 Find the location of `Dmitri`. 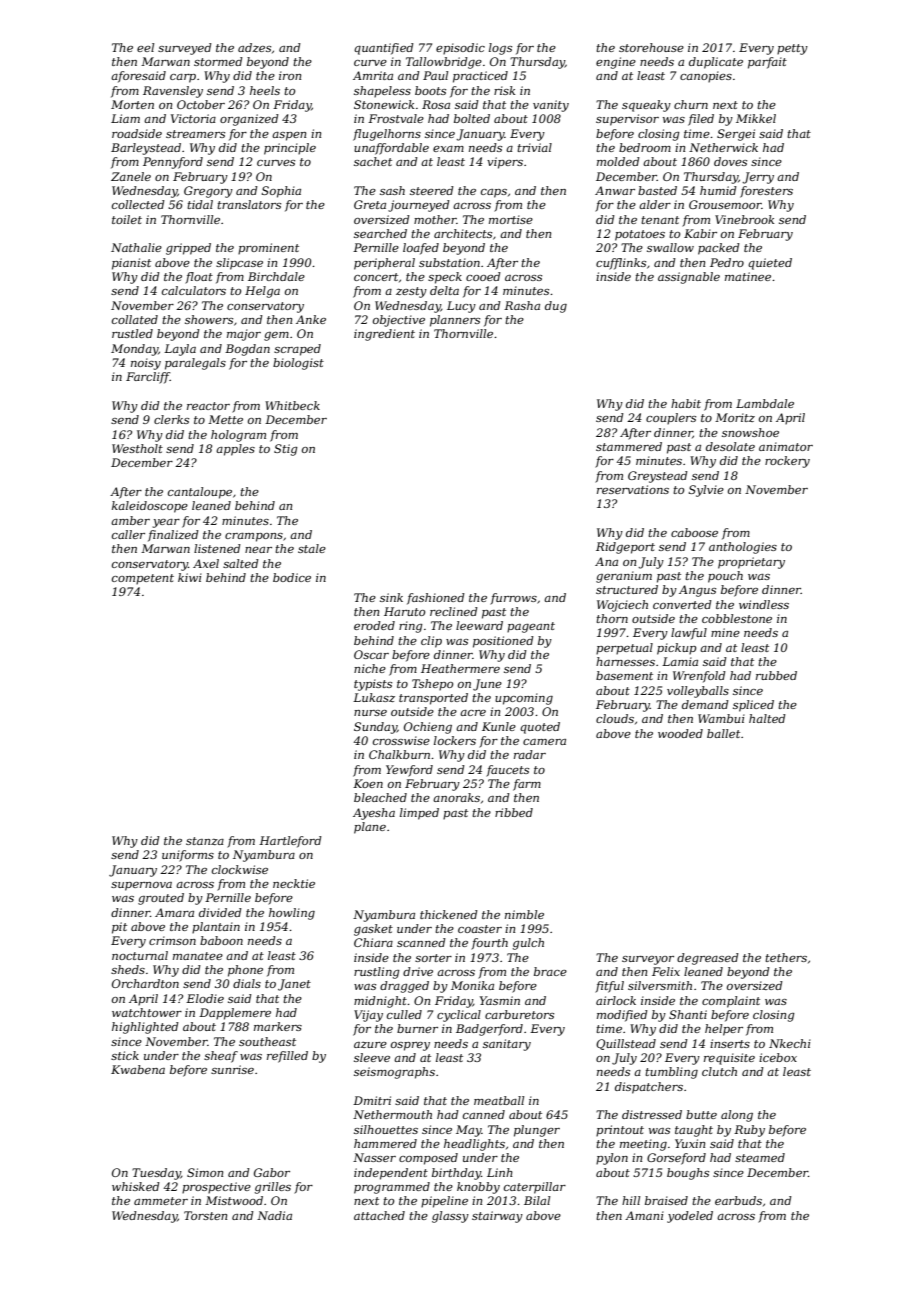

Dmitri is located at coordinates (372, 1100).
